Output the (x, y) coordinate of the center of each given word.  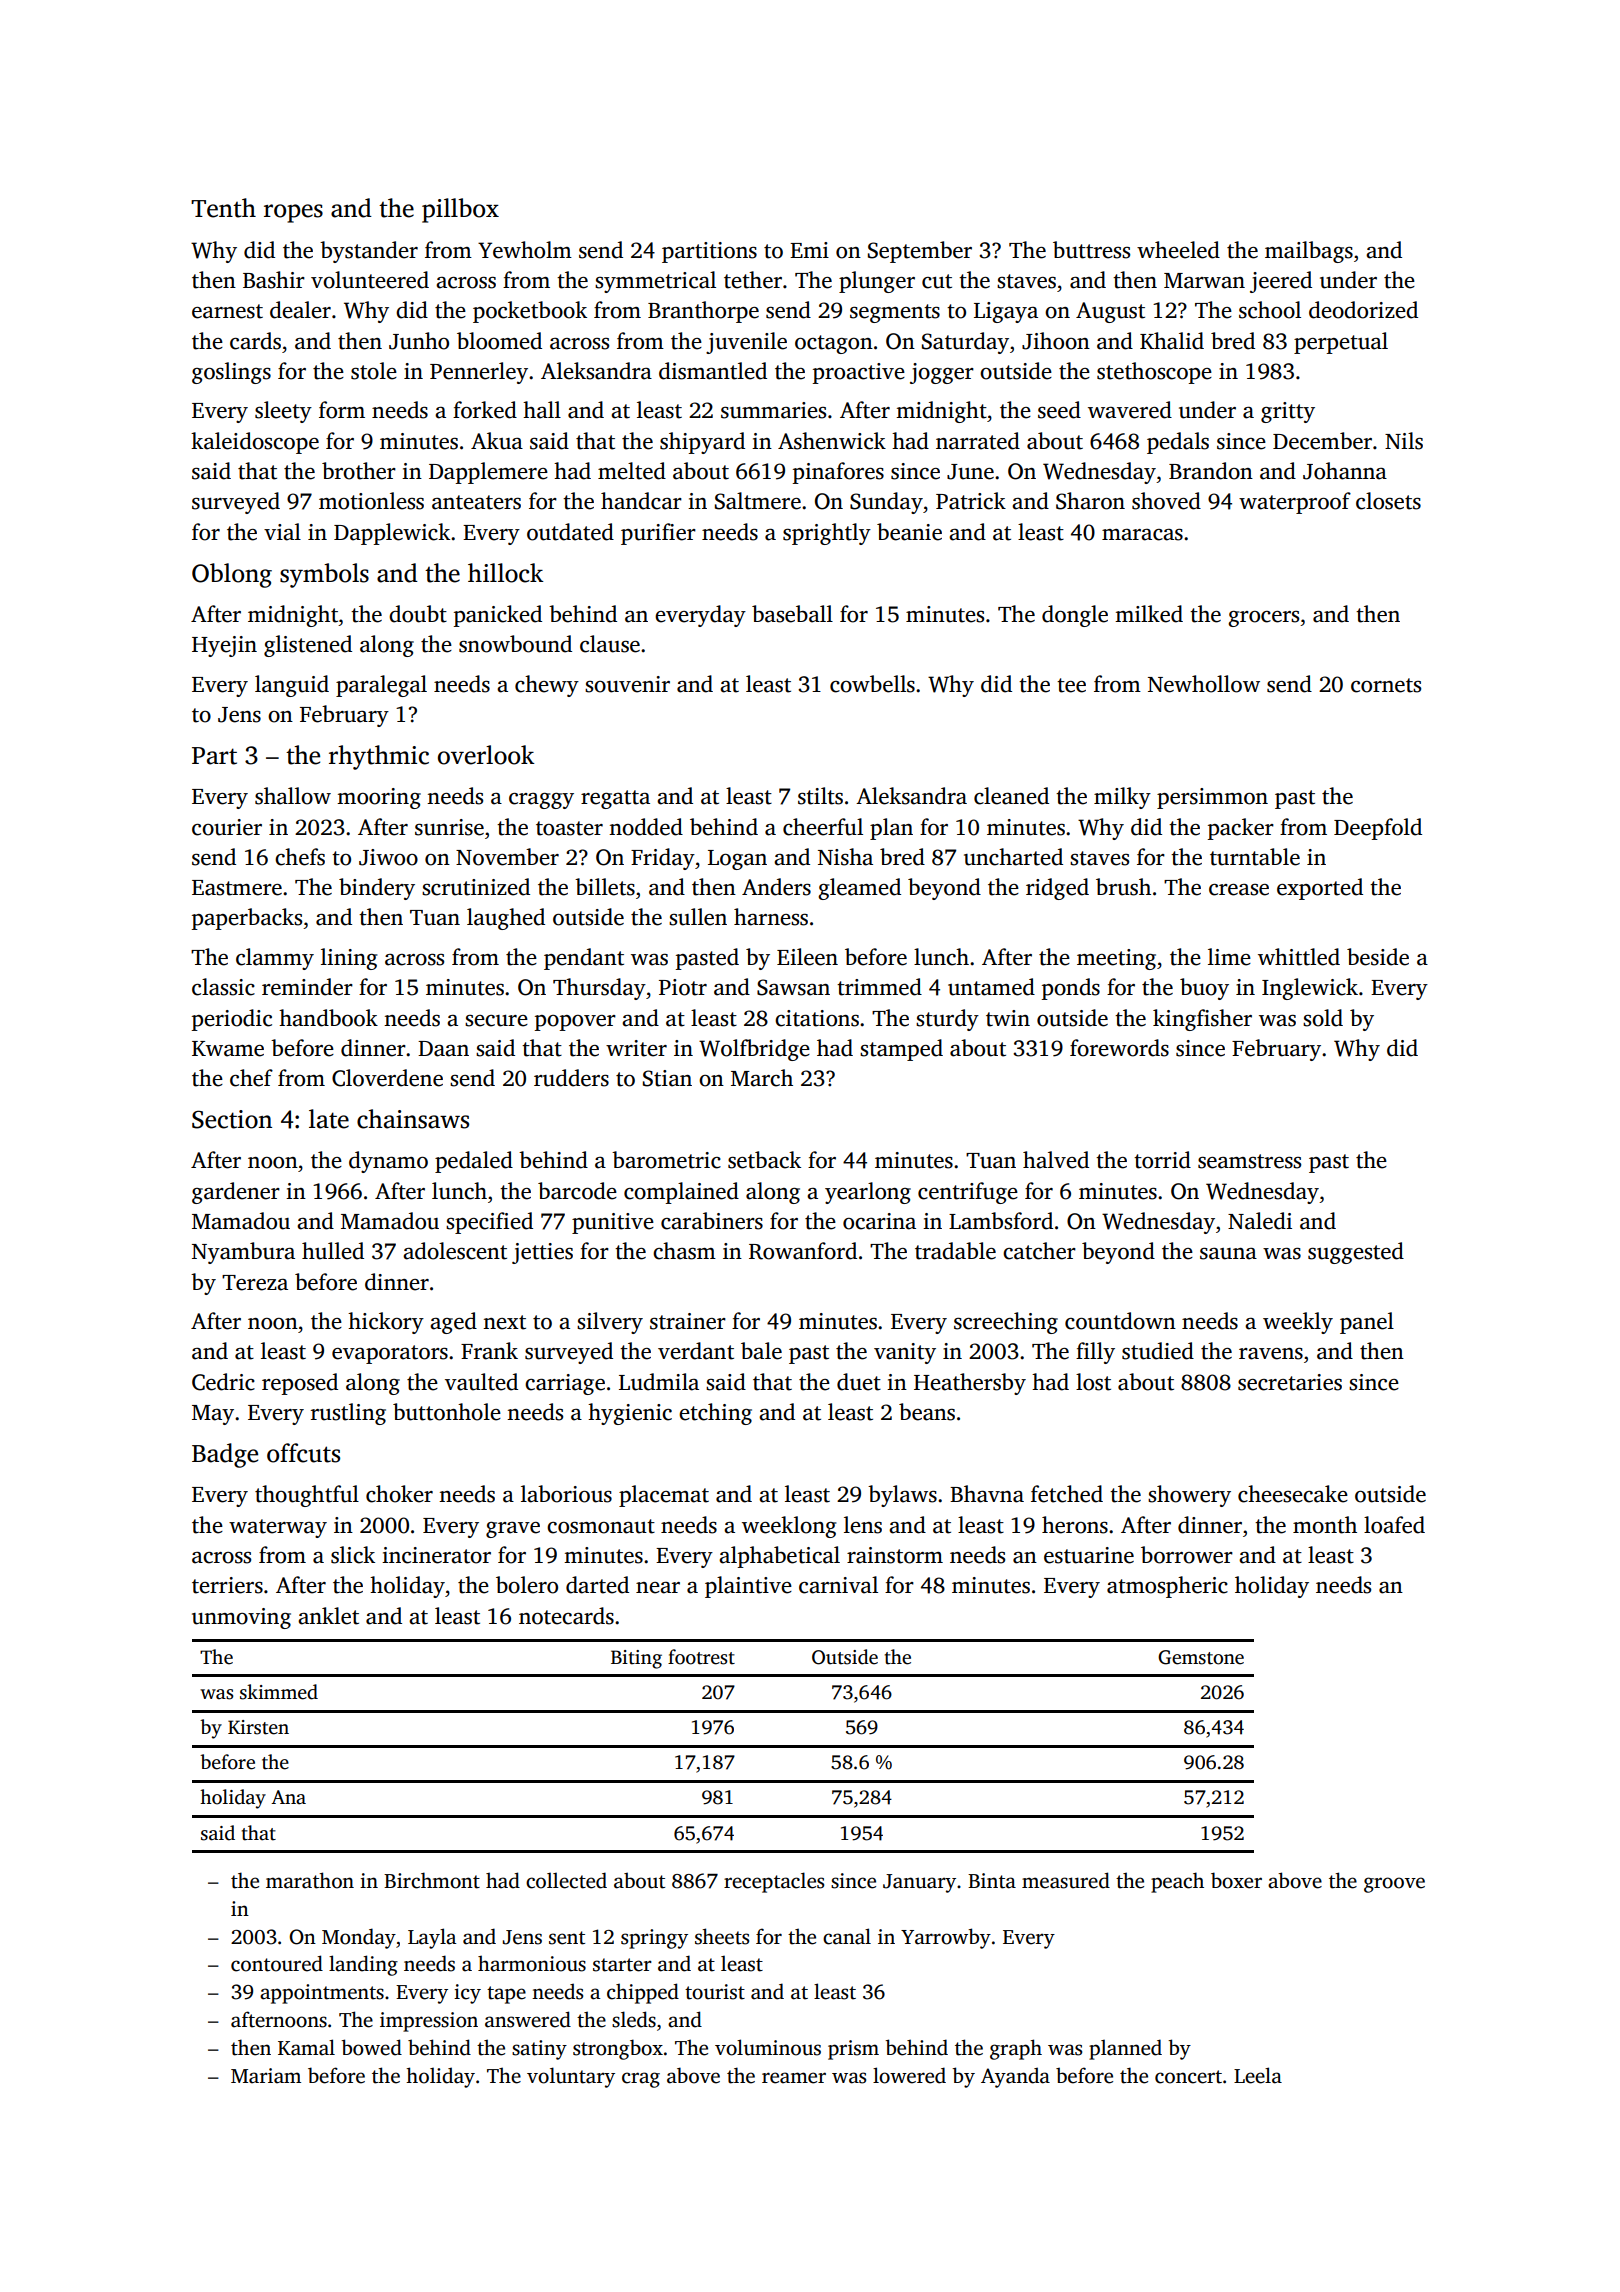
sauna (1228, 1254)
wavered (1130, 410)
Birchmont (432, 1880)
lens (863, 1525)
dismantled (713, 371)
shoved (1166, 501)
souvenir (627, 684)
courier (227, 827)
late (329, 1119)
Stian (667, 1078)
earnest (227, 311)
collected (566, 1880)
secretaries (1290, 1382)
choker (399, 1494)
